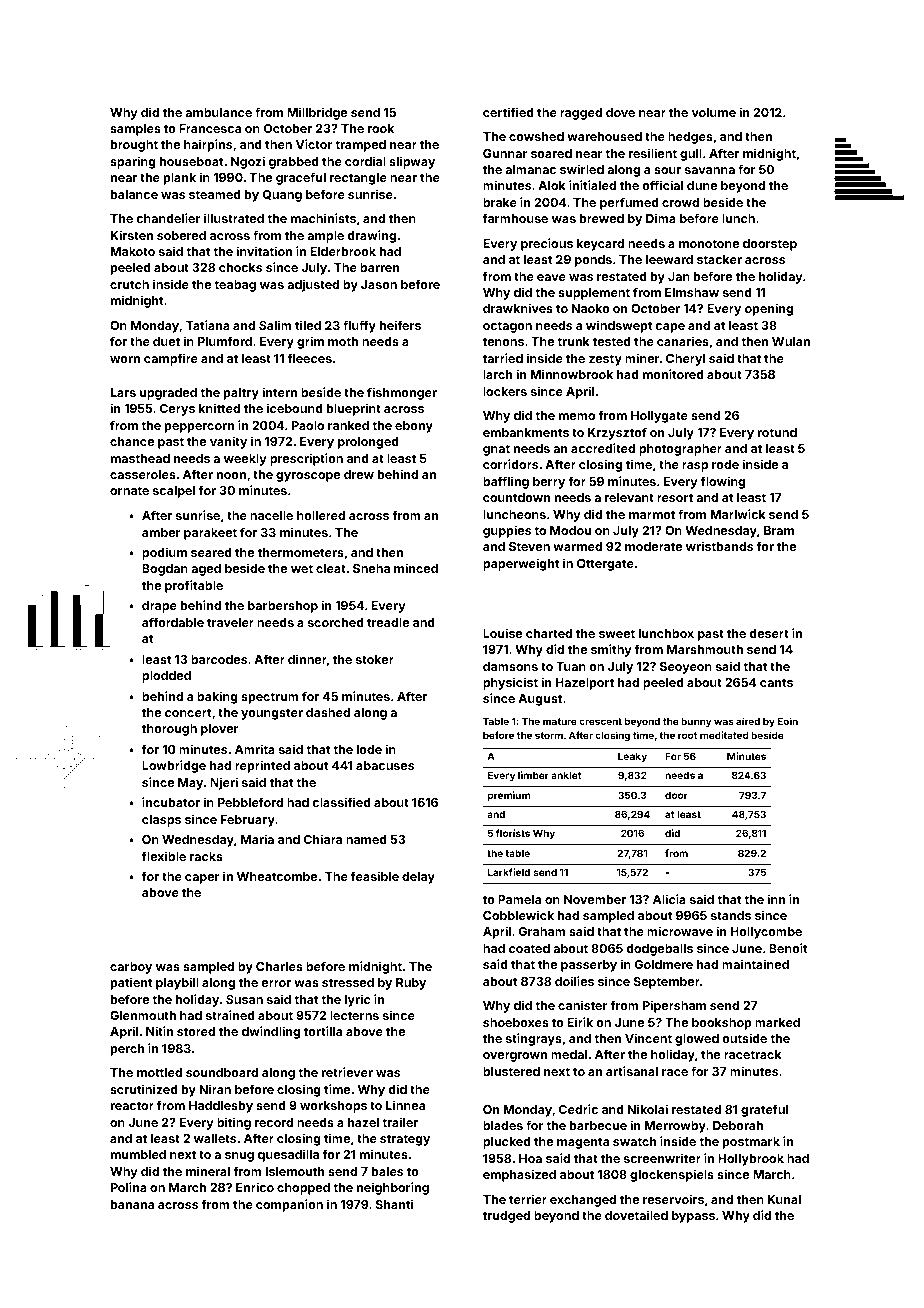 This document has height=1308, width=924. Describe the element at coordinates (551, 277) in the document. I see `eave` at that location.
